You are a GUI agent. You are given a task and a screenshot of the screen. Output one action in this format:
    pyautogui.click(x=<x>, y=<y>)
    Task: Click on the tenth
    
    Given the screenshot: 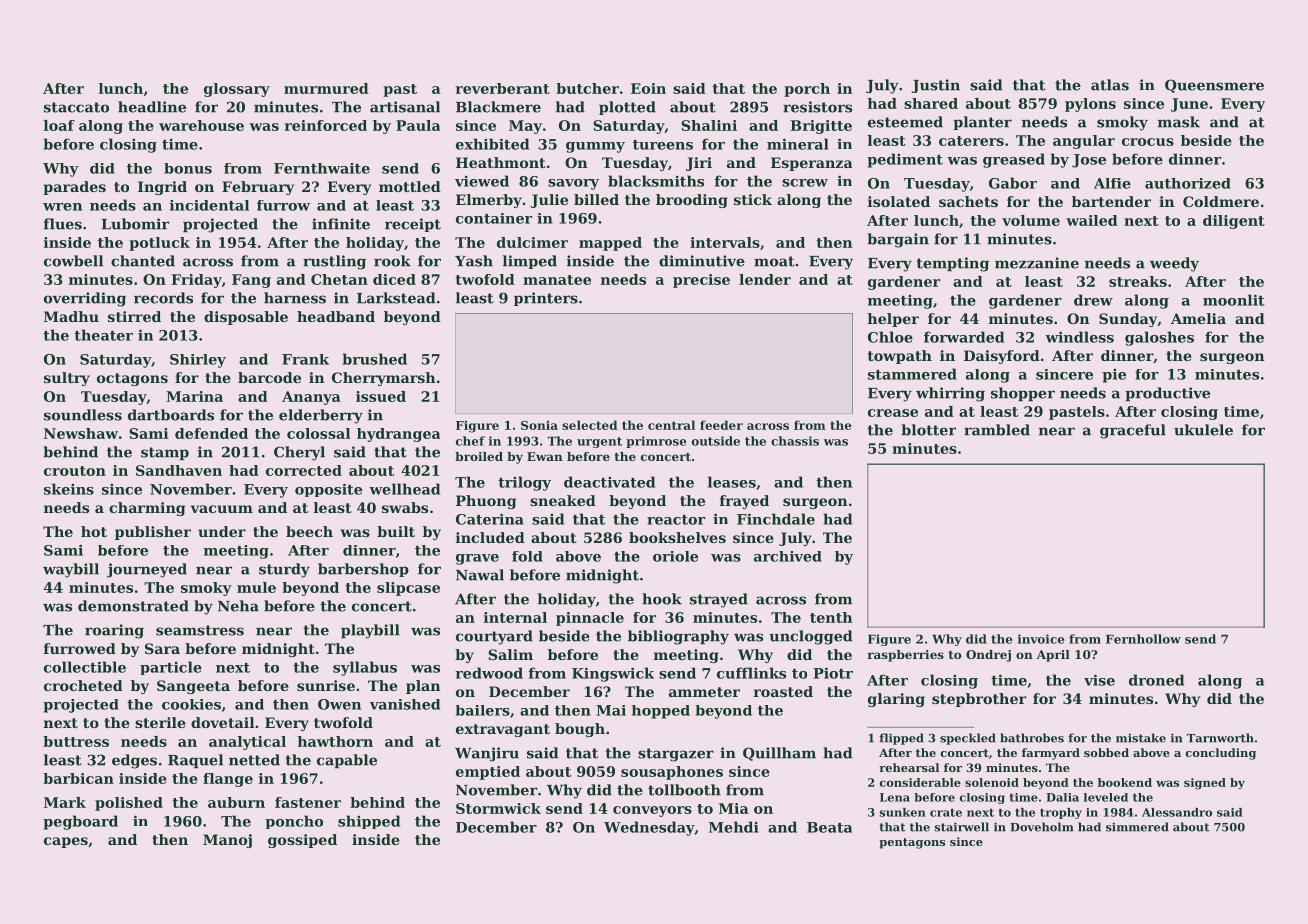 What is the action you would take?
    pyautogui.click(x=831, y=617)
